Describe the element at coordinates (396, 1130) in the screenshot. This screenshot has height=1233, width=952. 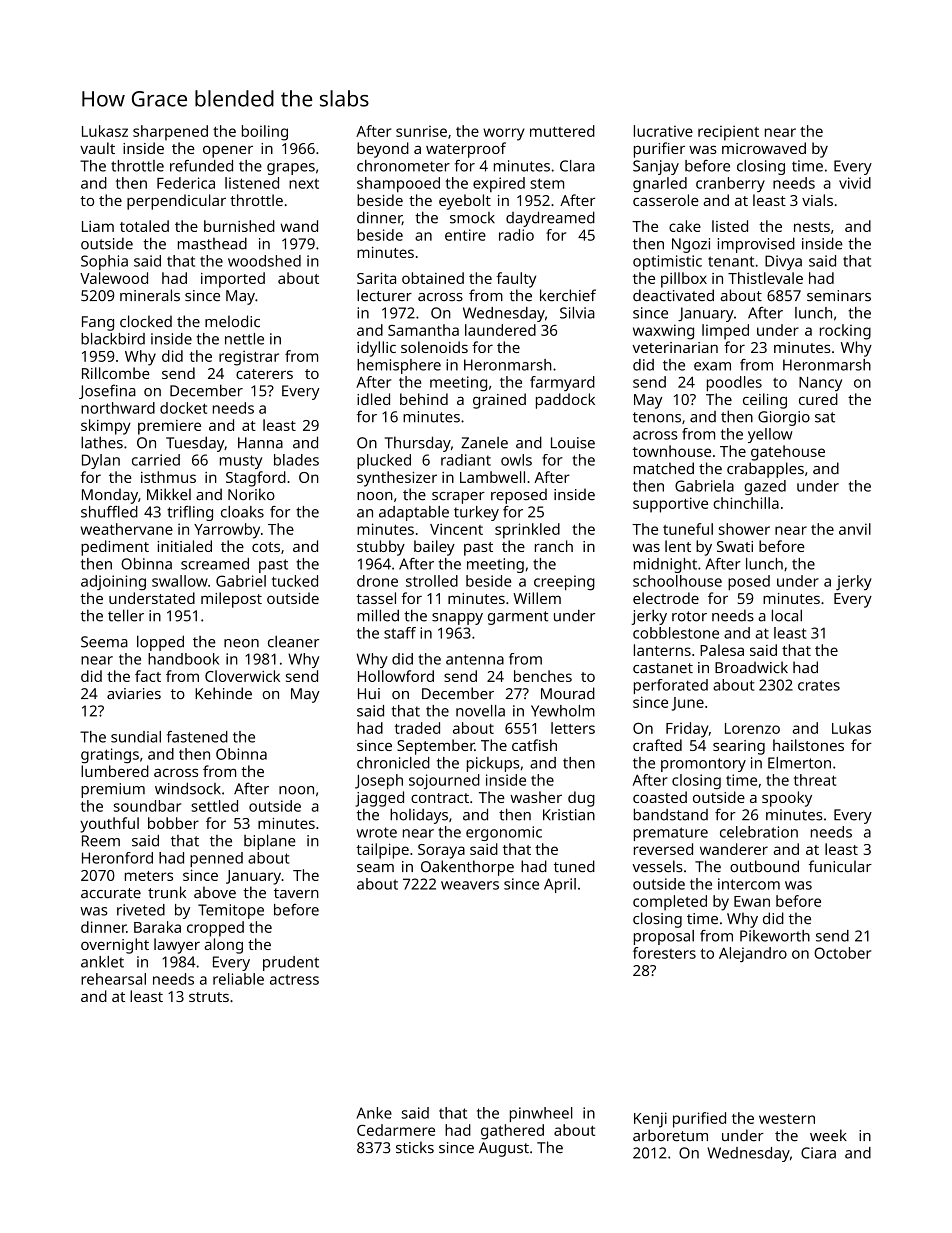
I see `Cedarmere` at that location.
